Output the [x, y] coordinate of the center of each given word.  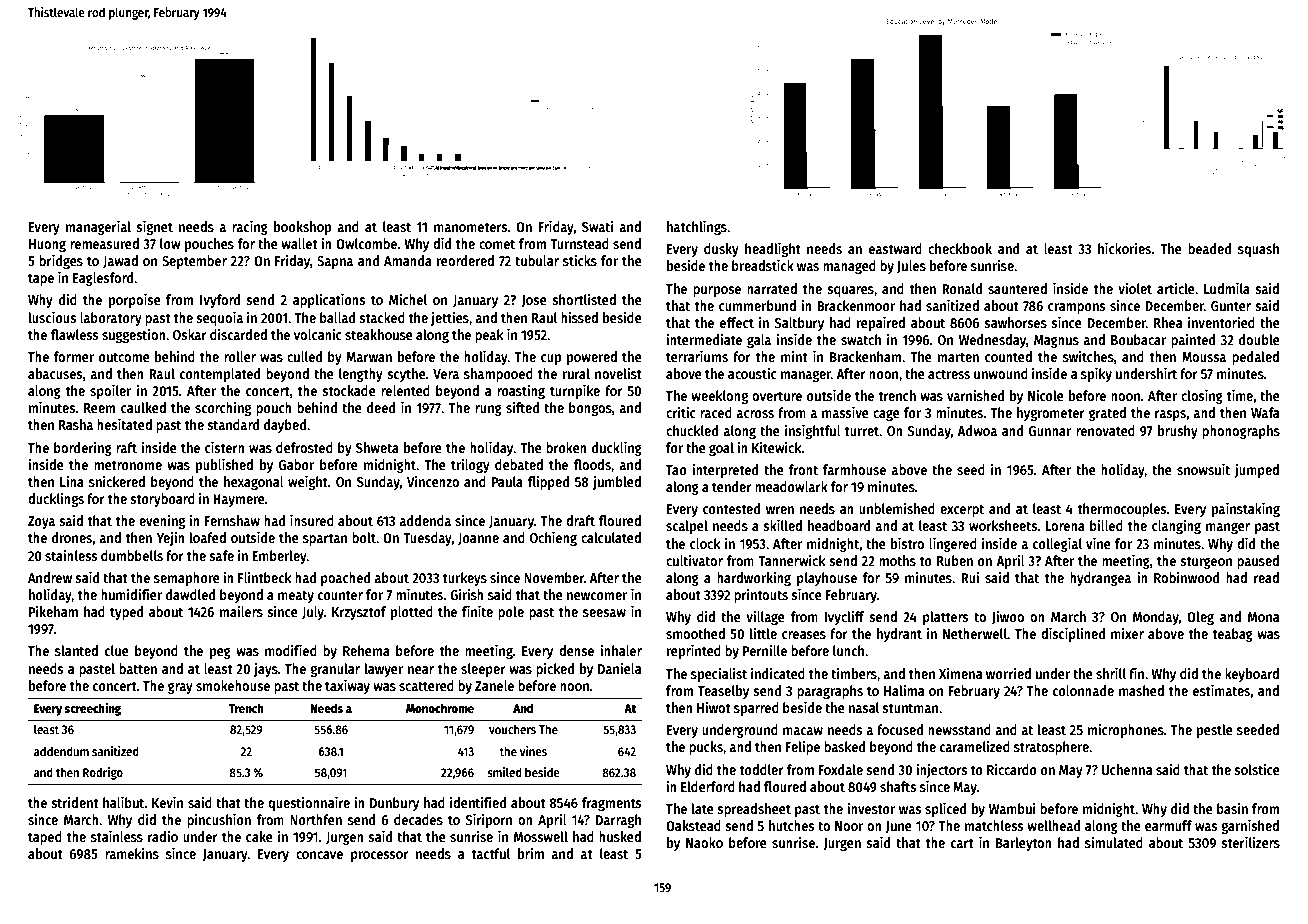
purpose [717, 291]
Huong [47, 245]
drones [72, 537]
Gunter [1231, 306]
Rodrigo [103, 773]
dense [576, 650]
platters [945, 618]
